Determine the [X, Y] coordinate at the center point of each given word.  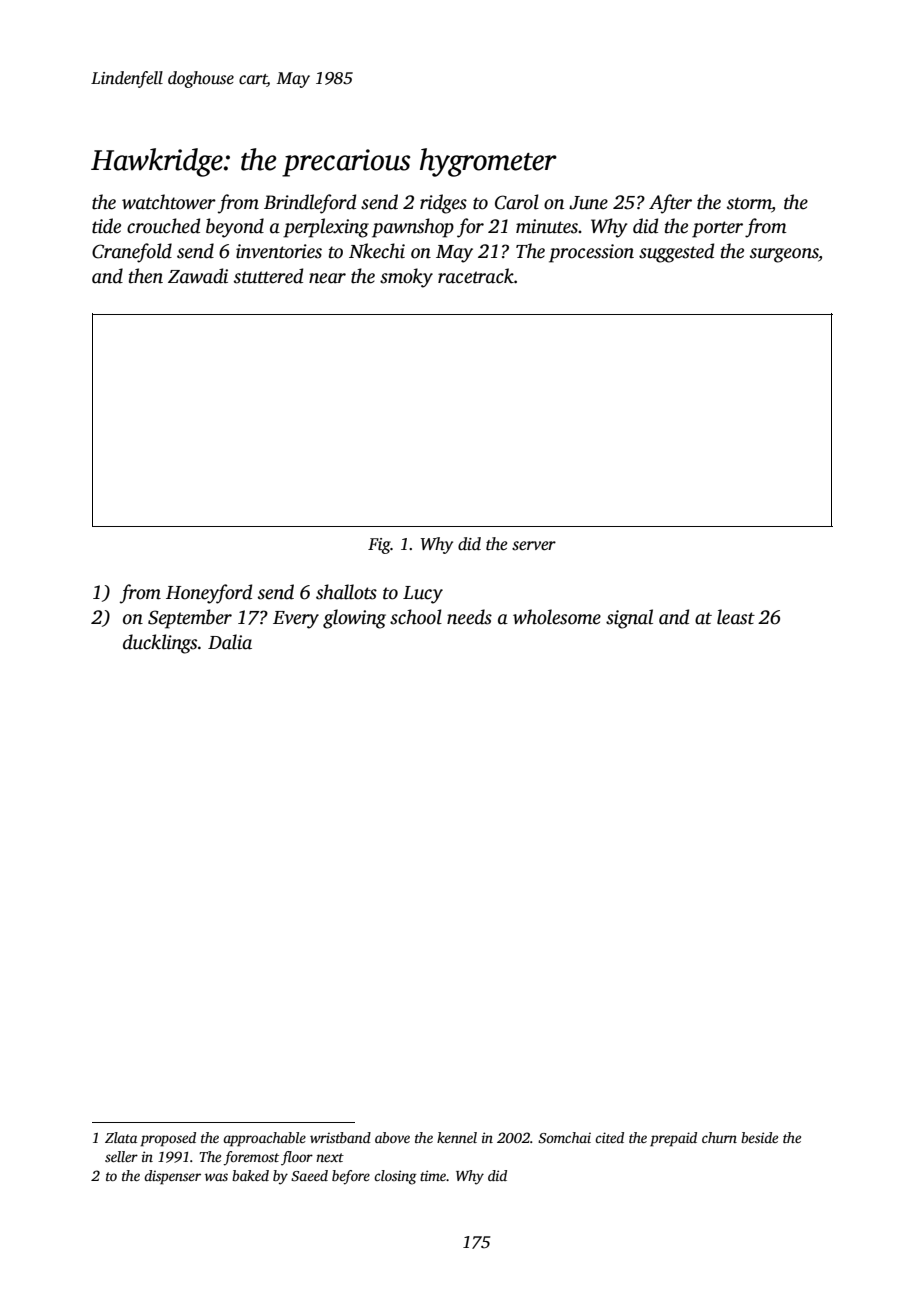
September [190, 619]
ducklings [160, 644]
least [736, 617]
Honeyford [209, 594]
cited [609, 1137]
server [534, 546]
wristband [340, 1137]
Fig [379, 546]
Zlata [121, 1137]
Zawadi [198, 276]
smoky [406, 278]
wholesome [557, 617]
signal [629, 619]
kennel [457, 1137]
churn [719, 1137]
